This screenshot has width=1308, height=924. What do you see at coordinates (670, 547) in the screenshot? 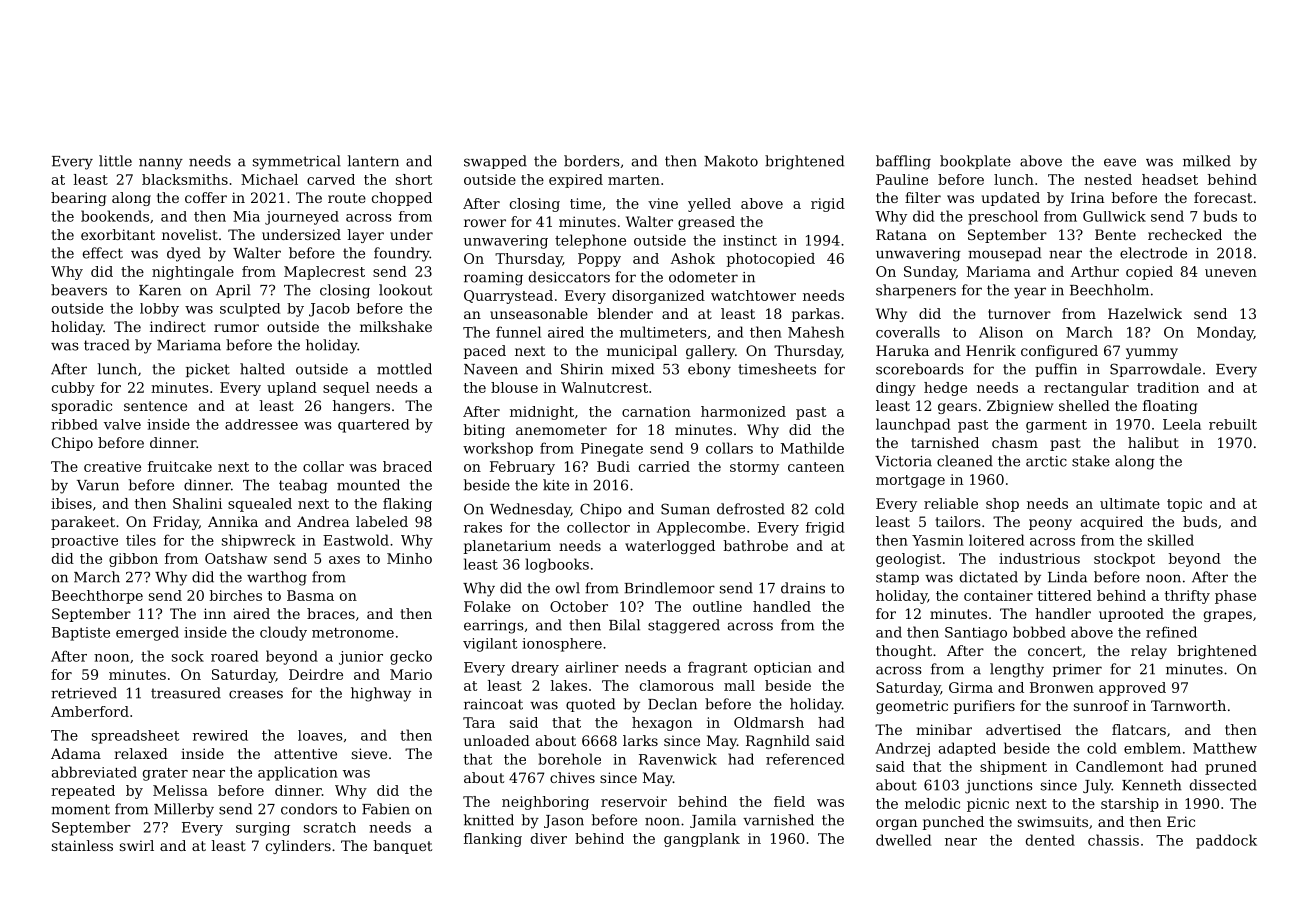
I see `waterlogged` at bounding box center [670, 547].
